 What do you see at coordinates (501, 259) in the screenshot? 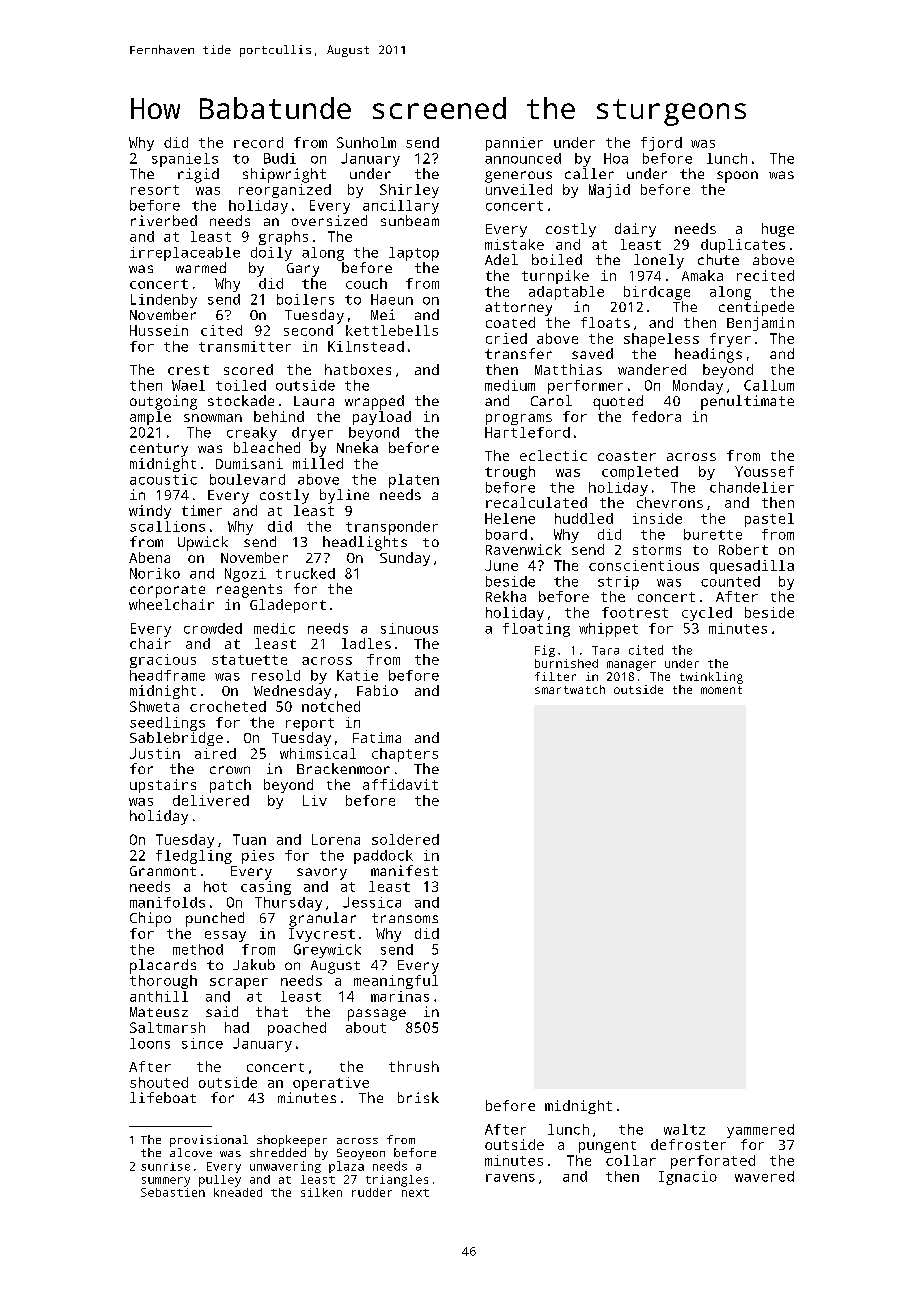
I see `Adel` at bounding box center [501, 259].
